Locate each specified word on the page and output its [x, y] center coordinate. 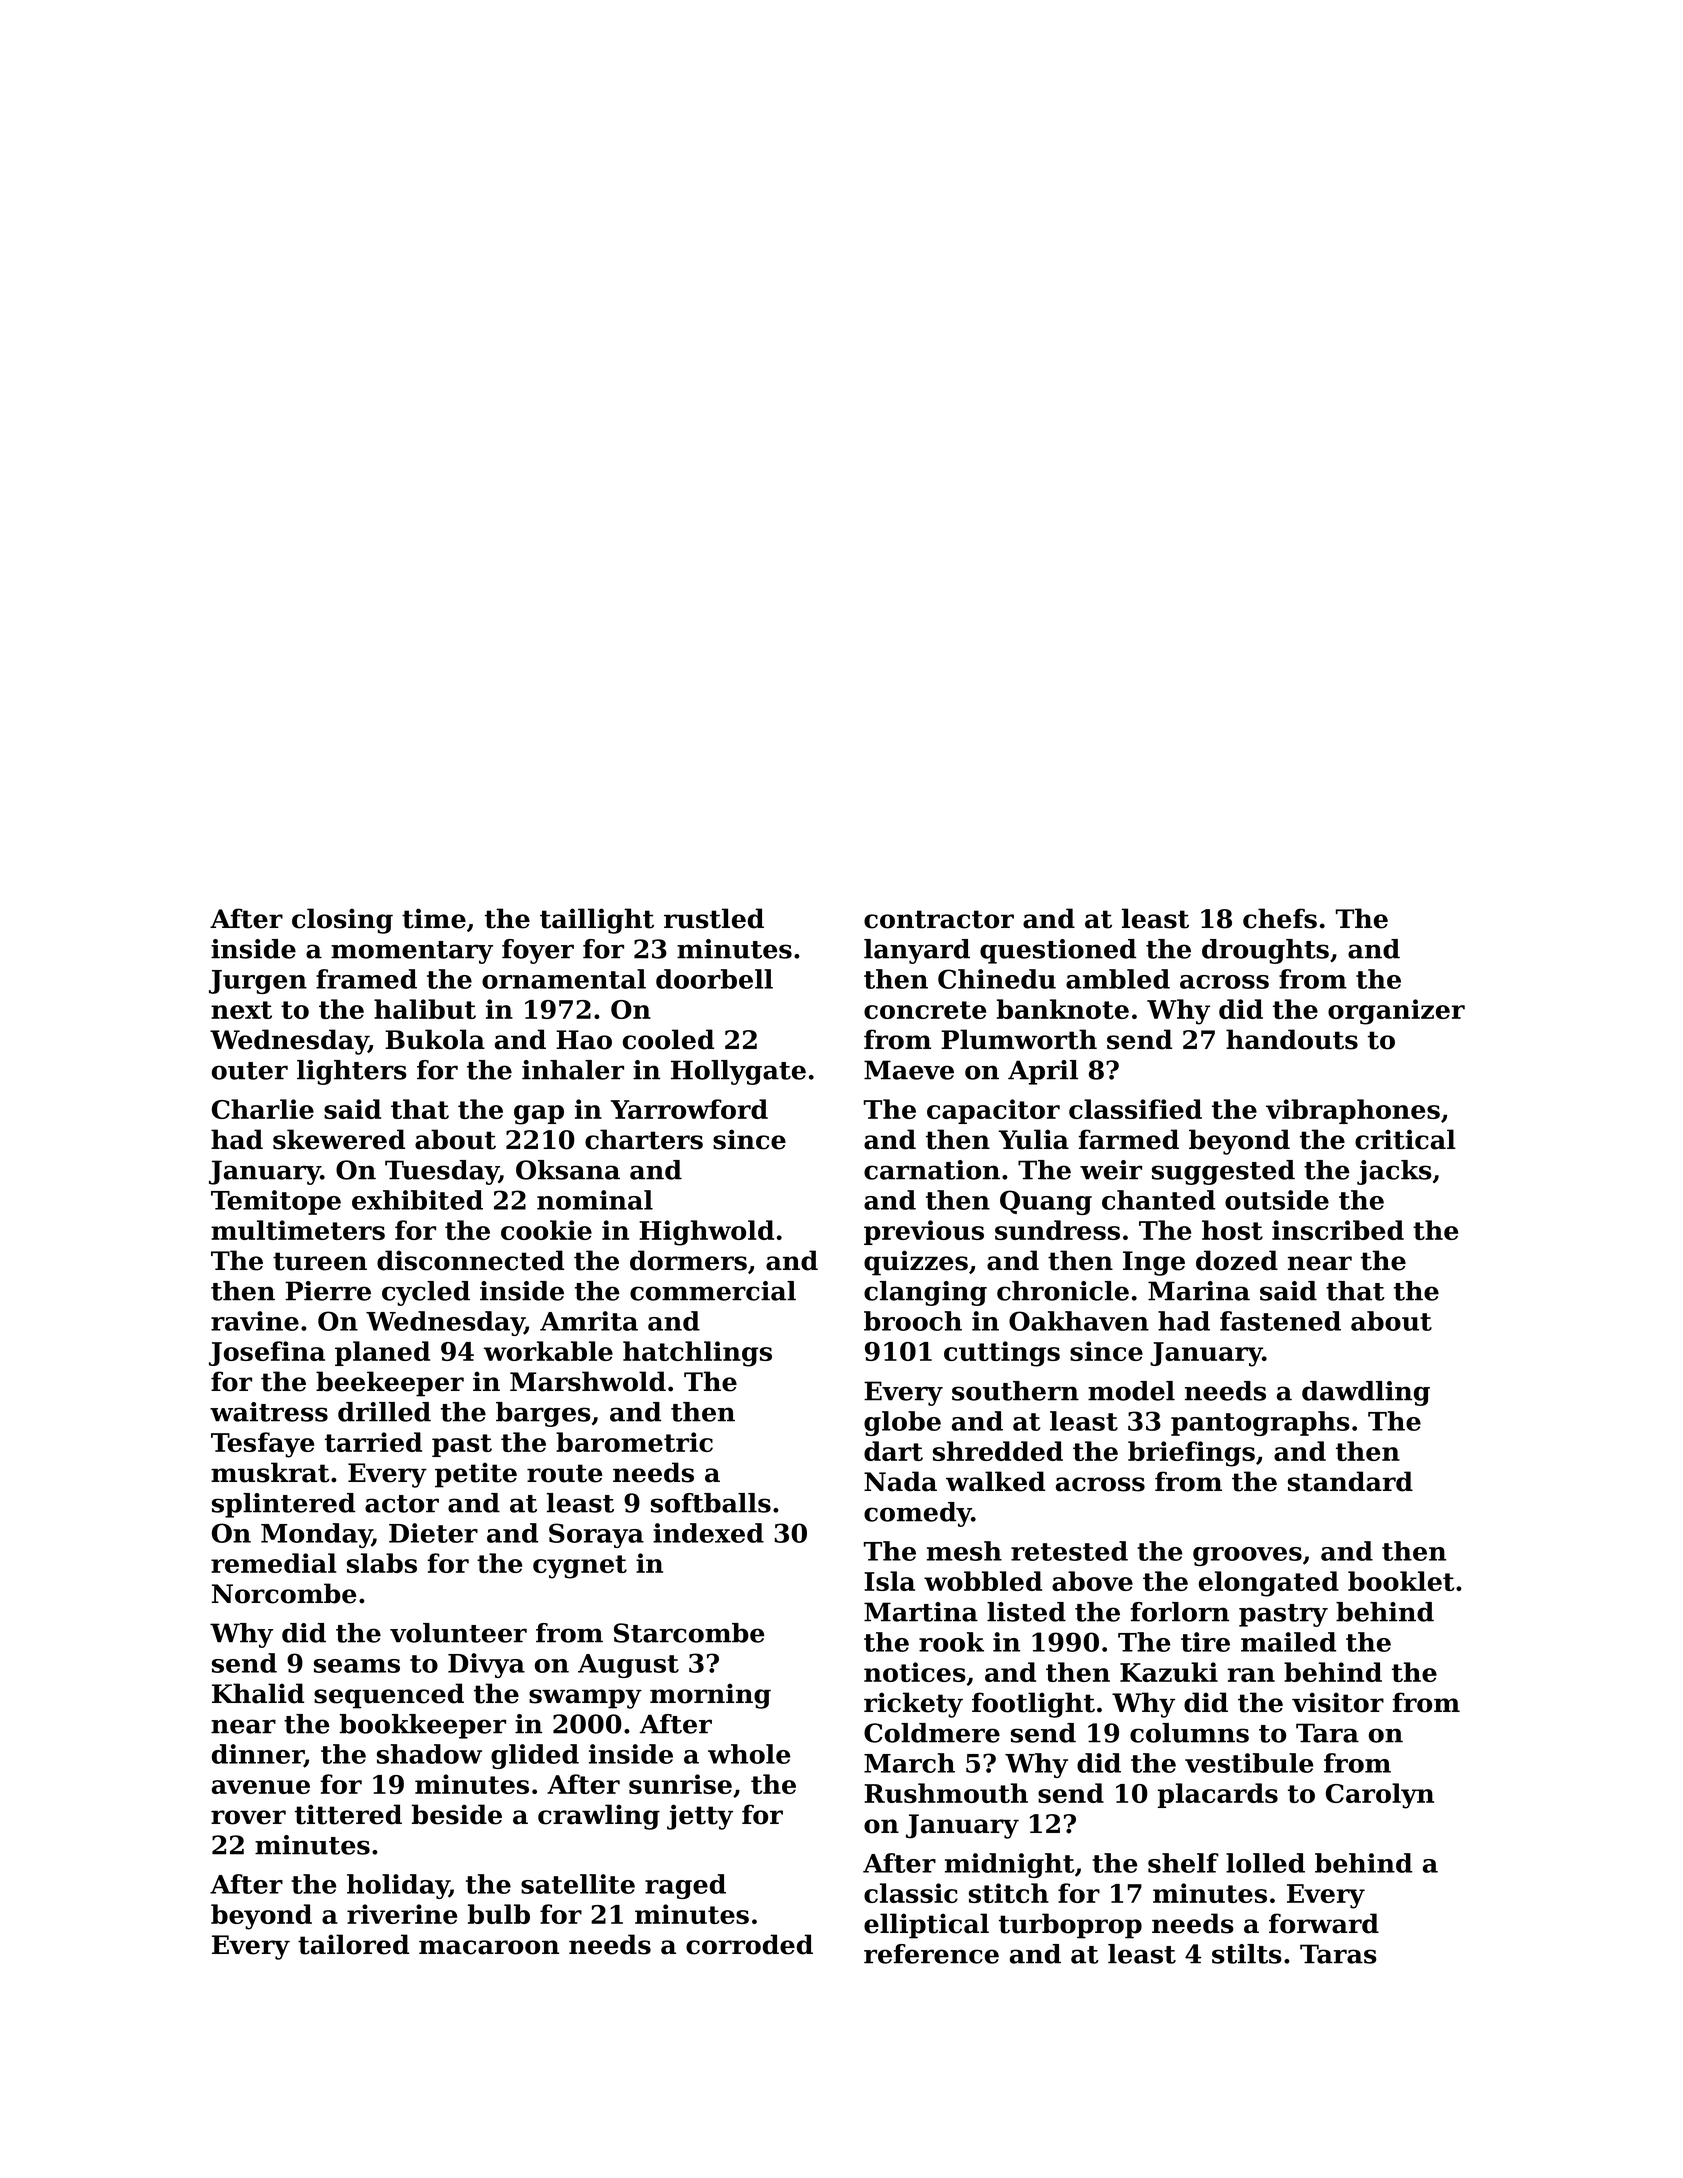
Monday [316, 1535]
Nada [900, 1481]
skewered [339, 1139]
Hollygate [738, 1072]
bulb [499, 1914]
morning [710, 1696]
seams [357, 1666]
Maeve [909, 1070]
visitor [1338, 1702]
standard [1350, 1481]
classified [1135, 1109]
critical [1405, 1139]
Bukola [435, 1039]
